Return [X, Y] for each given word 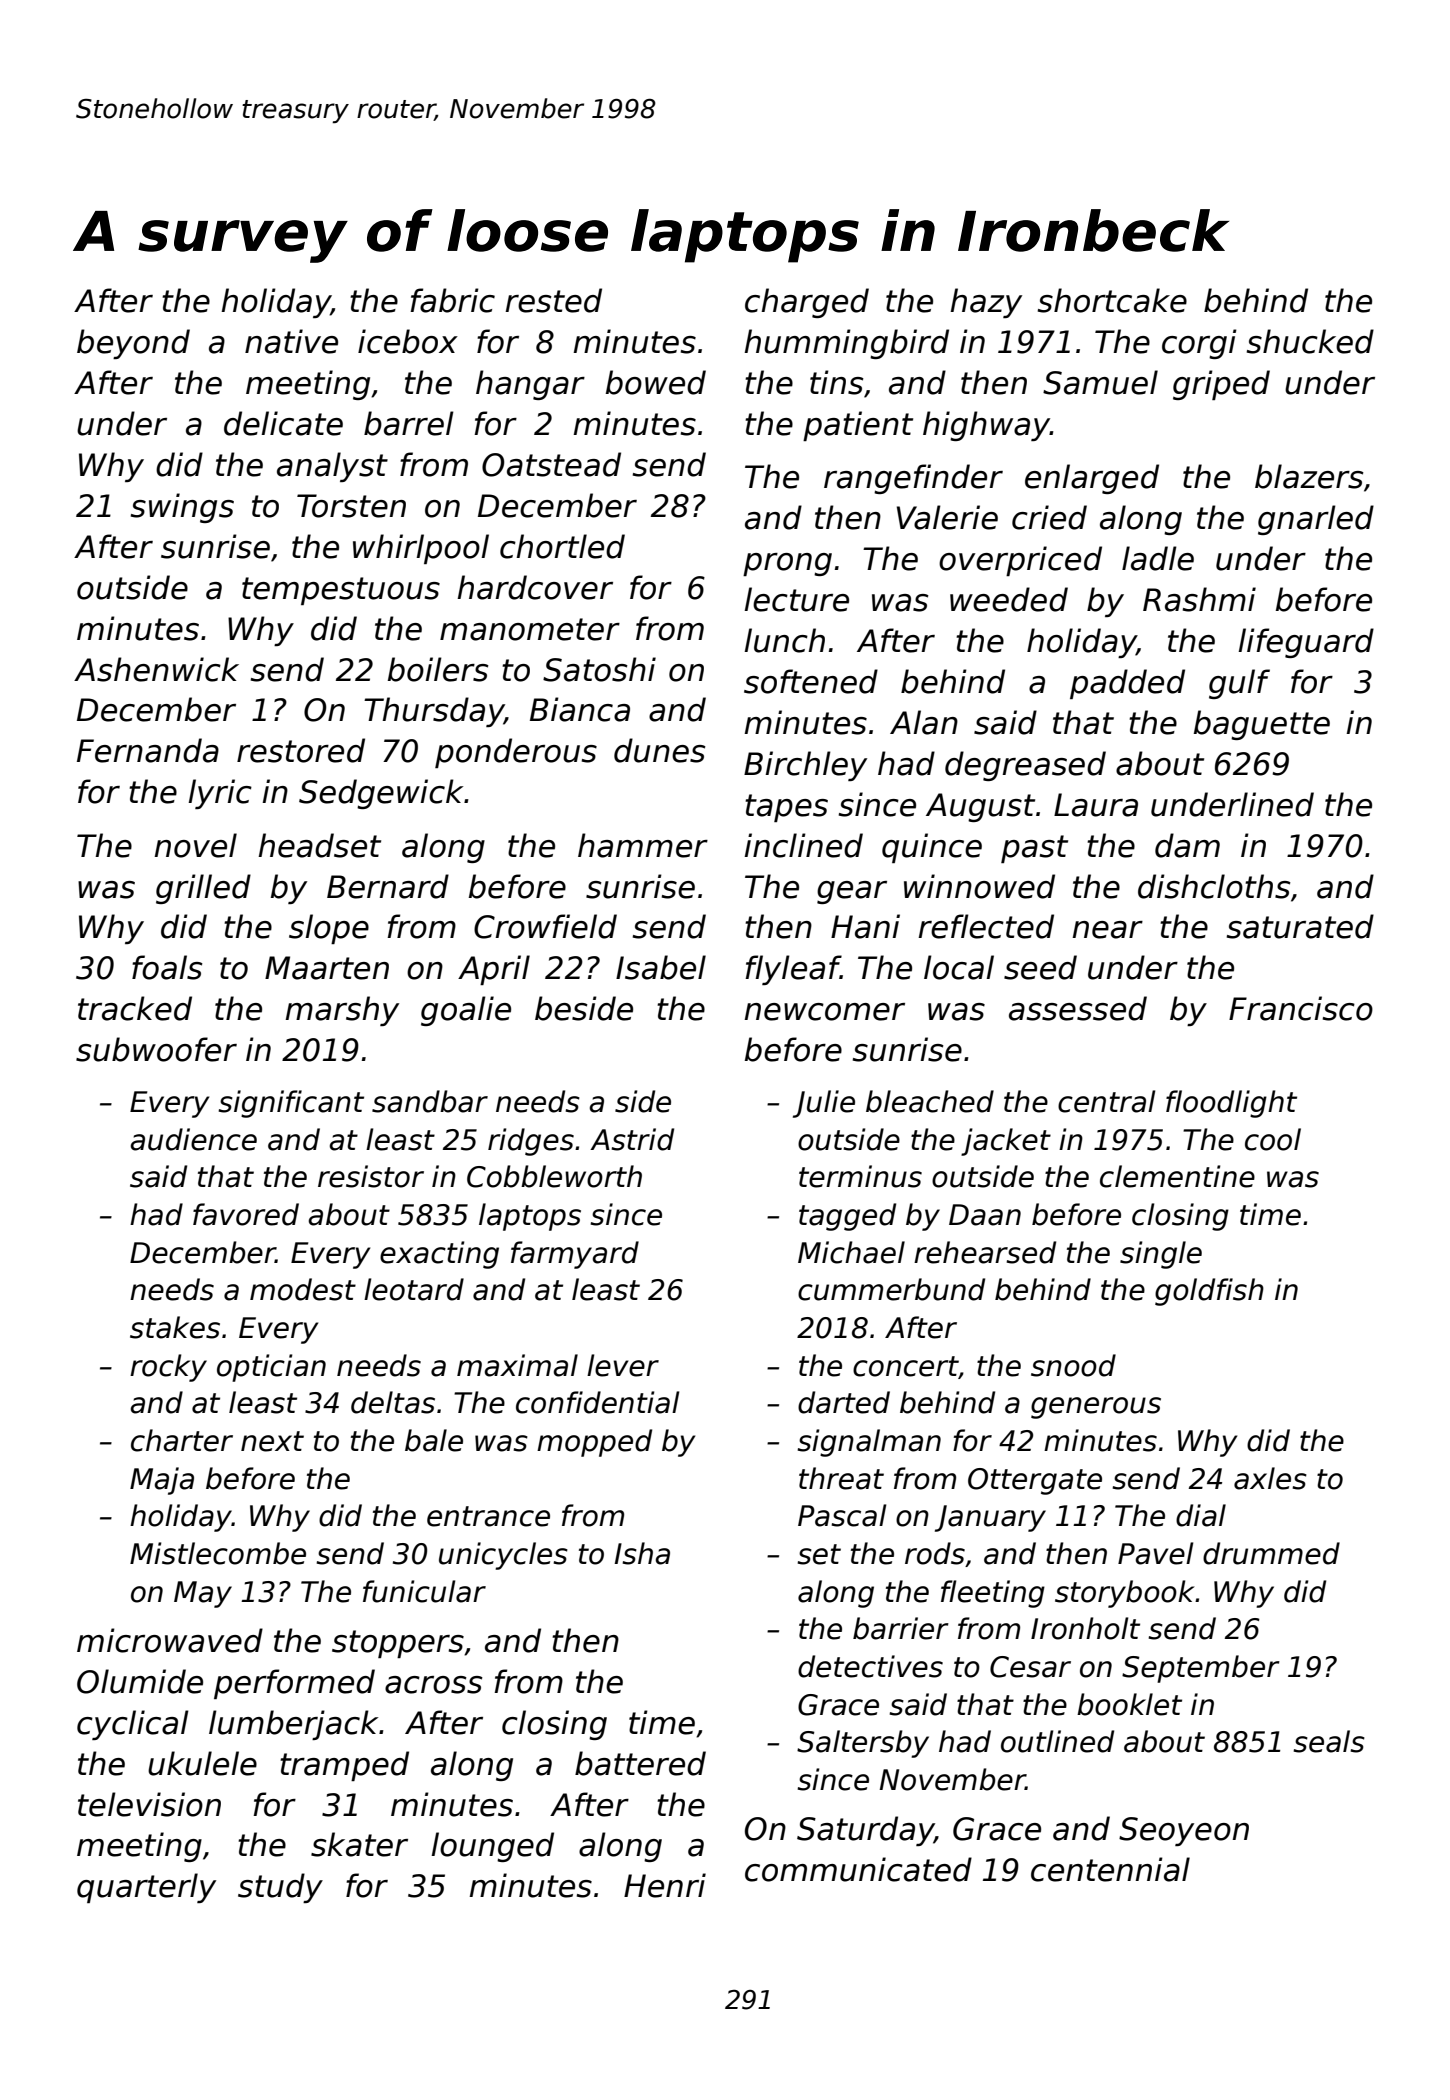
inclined [803, 845]
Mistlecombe [218, 1553]
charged [807, 303]
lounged [492, 1847]
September [1201, 1669]
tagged [847, 1217]
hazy [986, 303]
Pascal [842, 1515]
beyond [133, 344]
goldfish [1209, 1292]
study [280, 1888]
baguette [1262, 725]
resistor [371, 1176]
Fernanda [148, 750]
